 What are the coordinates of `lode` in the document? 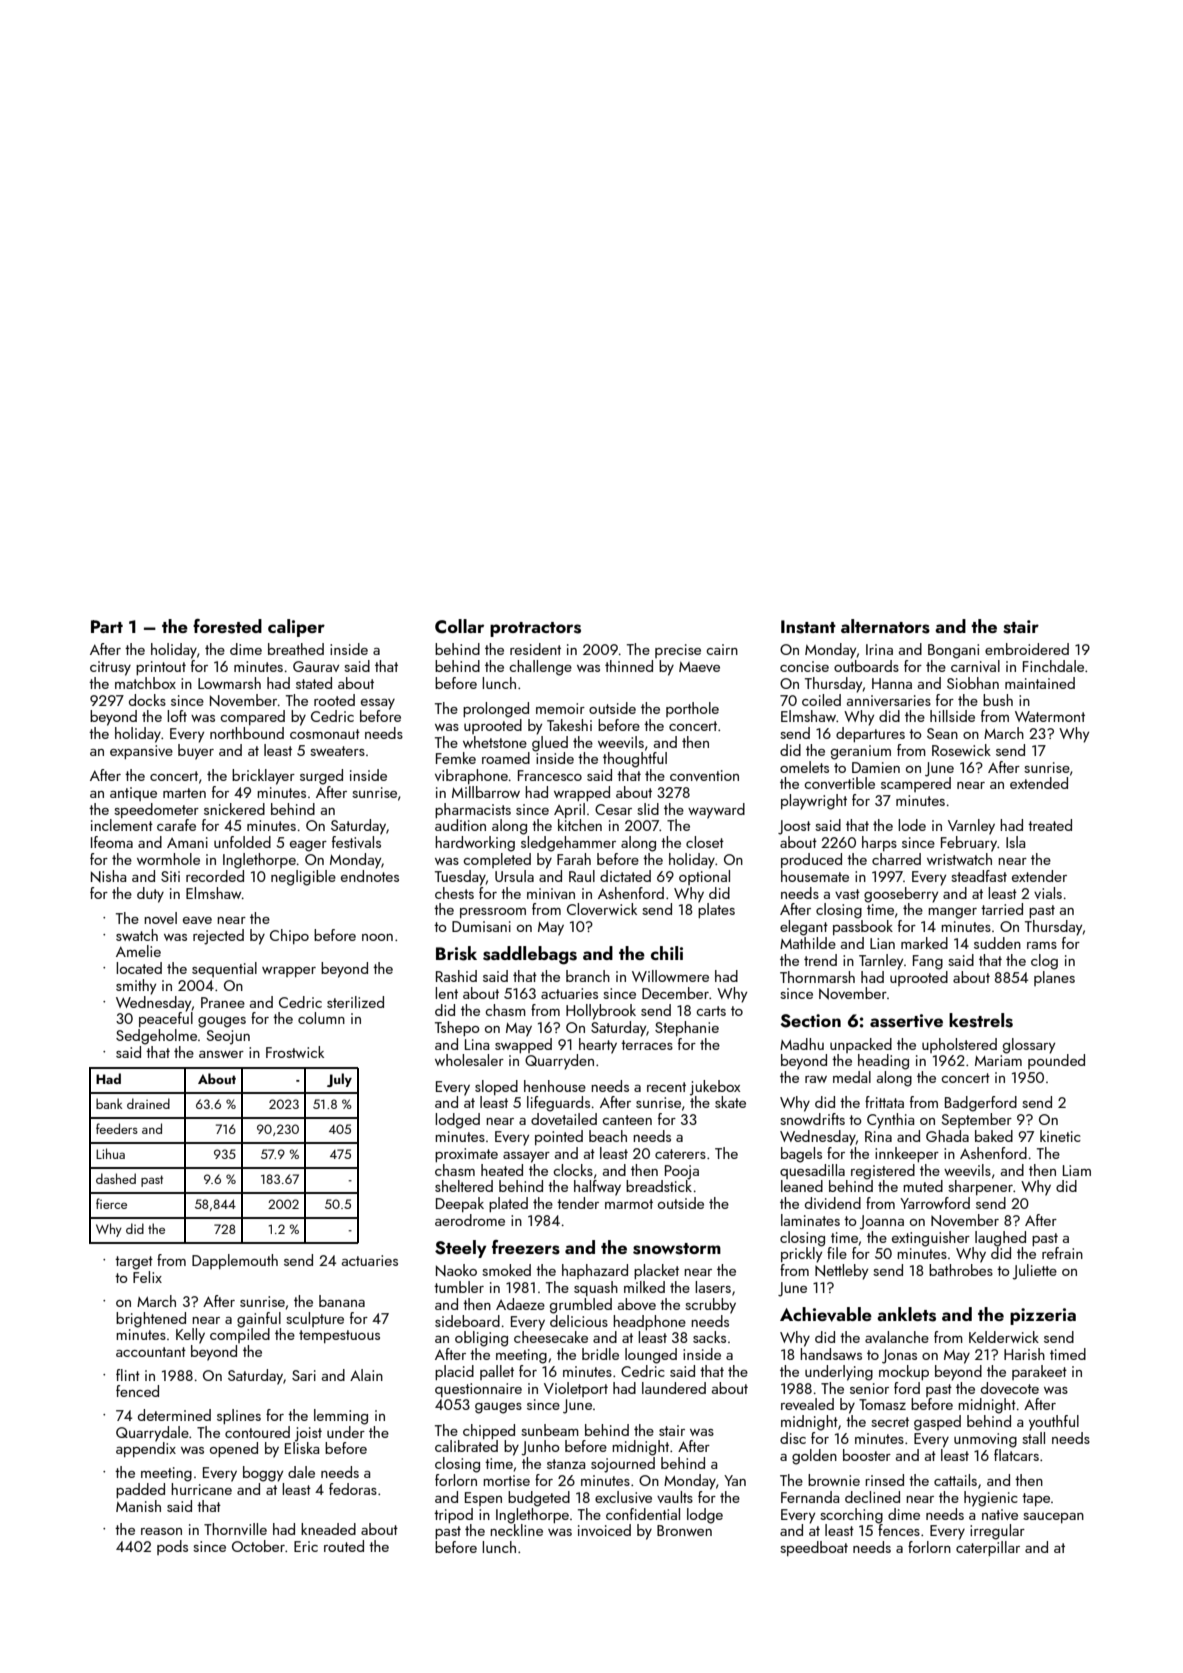 It's located at (912, 825).
